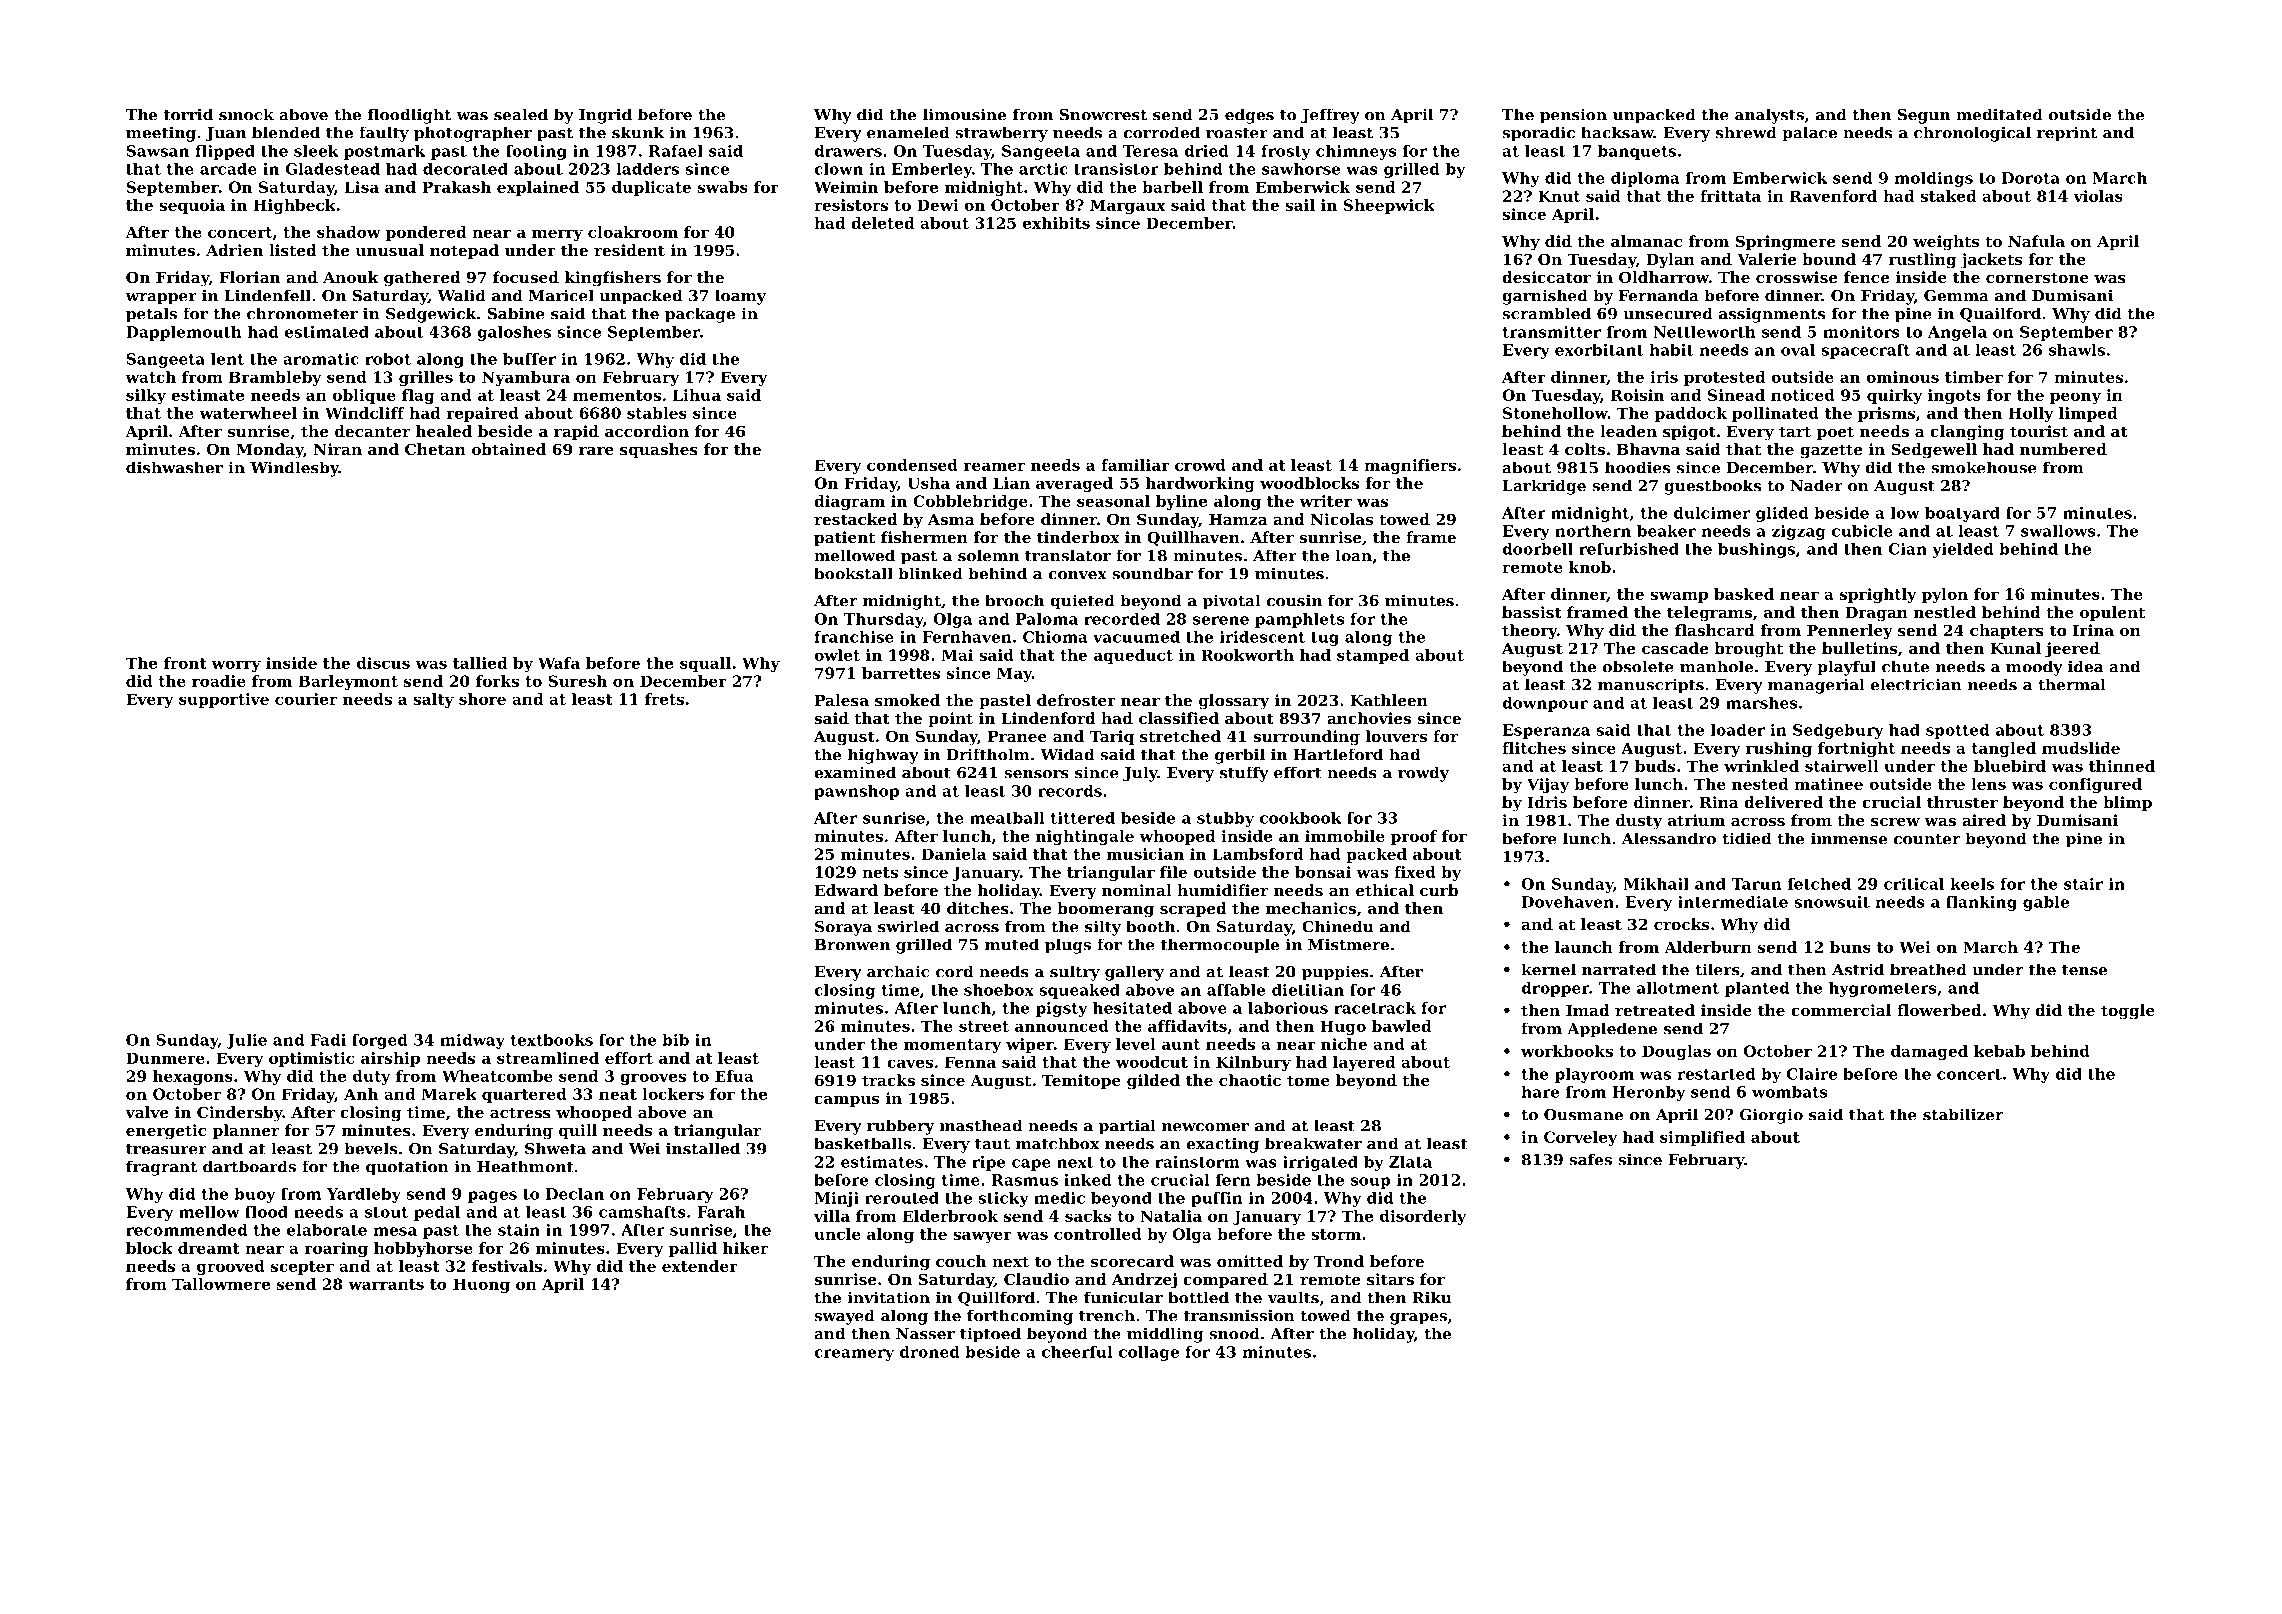 The height and width of the image is (1614, 2282). I want to click on assignments, so click(1772, 315).
